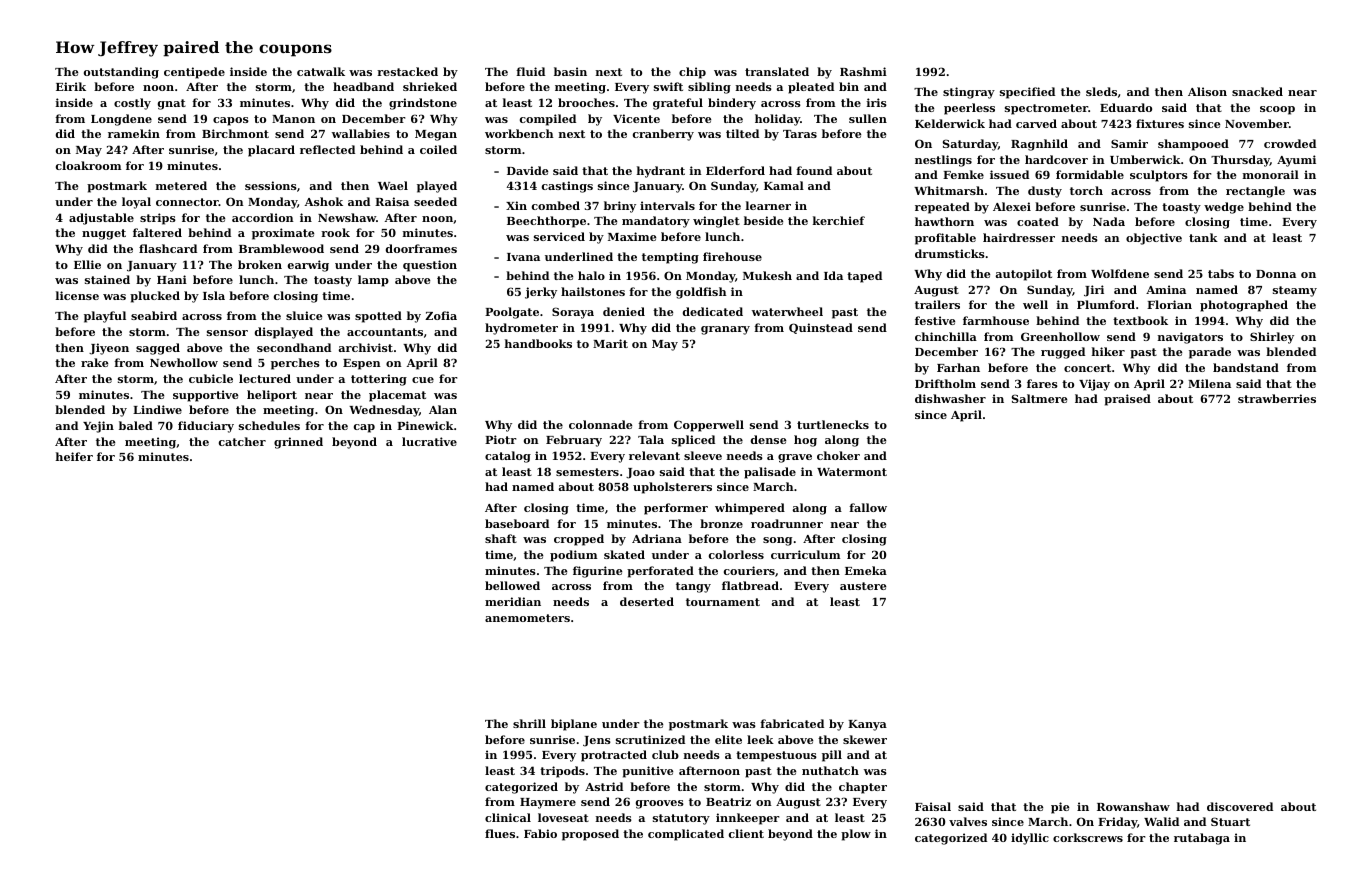 The width and height of the screenshot is (1372, 887). What do you see at coordinates (746, 833) in the screenshot?
I see `client` at bounding box center [746, 833].
